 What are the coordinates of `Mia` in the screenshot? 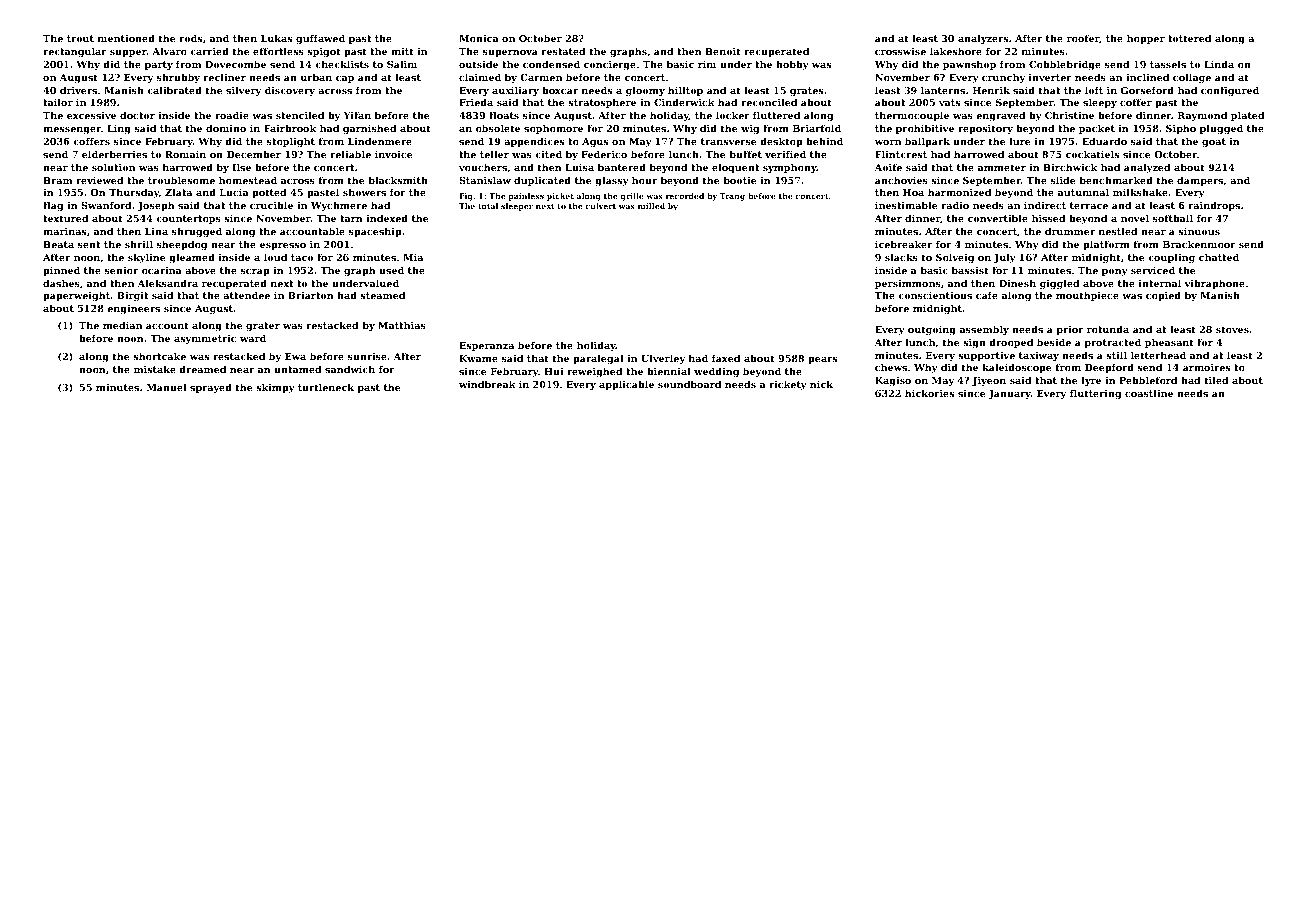 It's located at (413, 257).
